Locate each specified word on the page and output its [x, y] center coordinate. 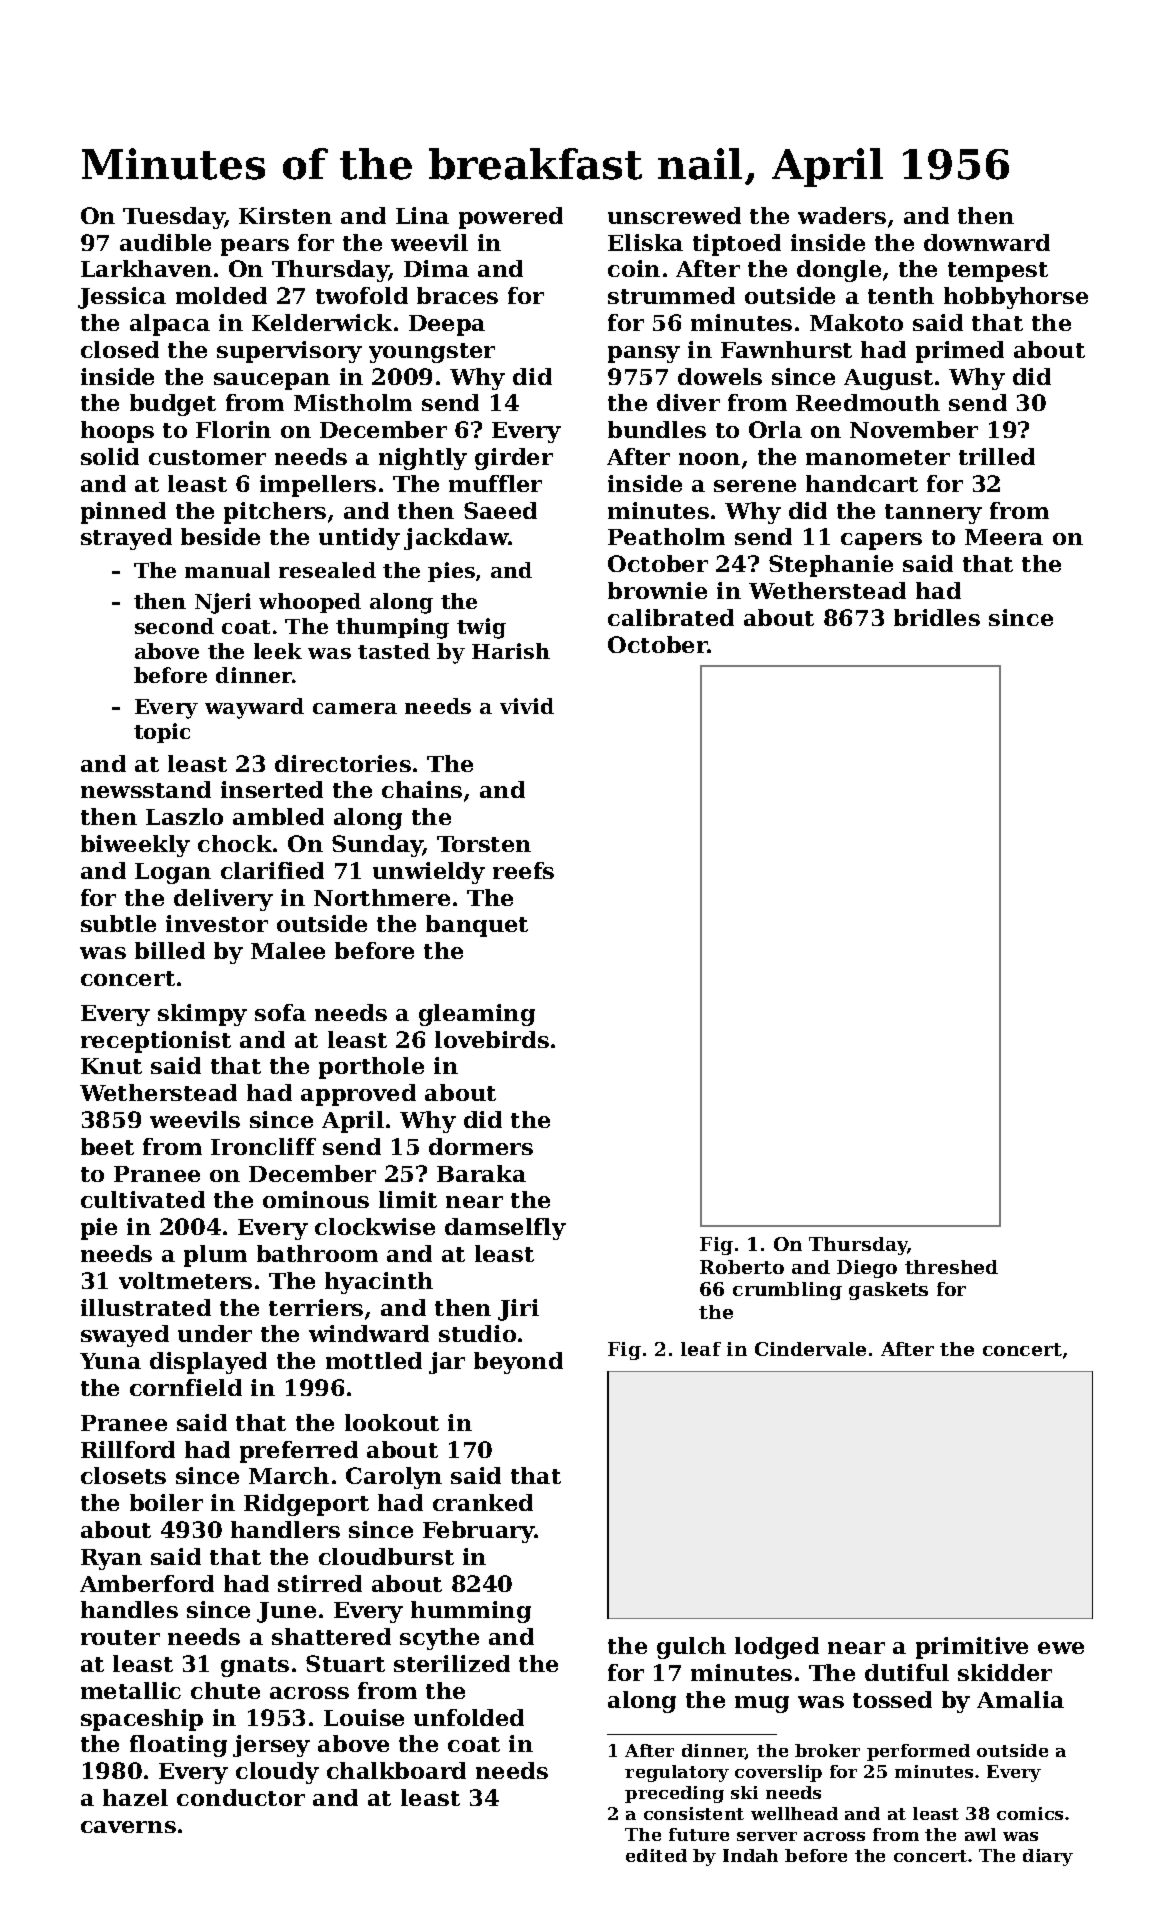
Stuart [345, 1663]
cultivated [143, 1199]
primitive [972, 1648]
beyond [518, 1363]
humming [471, 1612]
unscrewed [674, 215]
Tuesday [174, 218]
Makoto [856, 322]
